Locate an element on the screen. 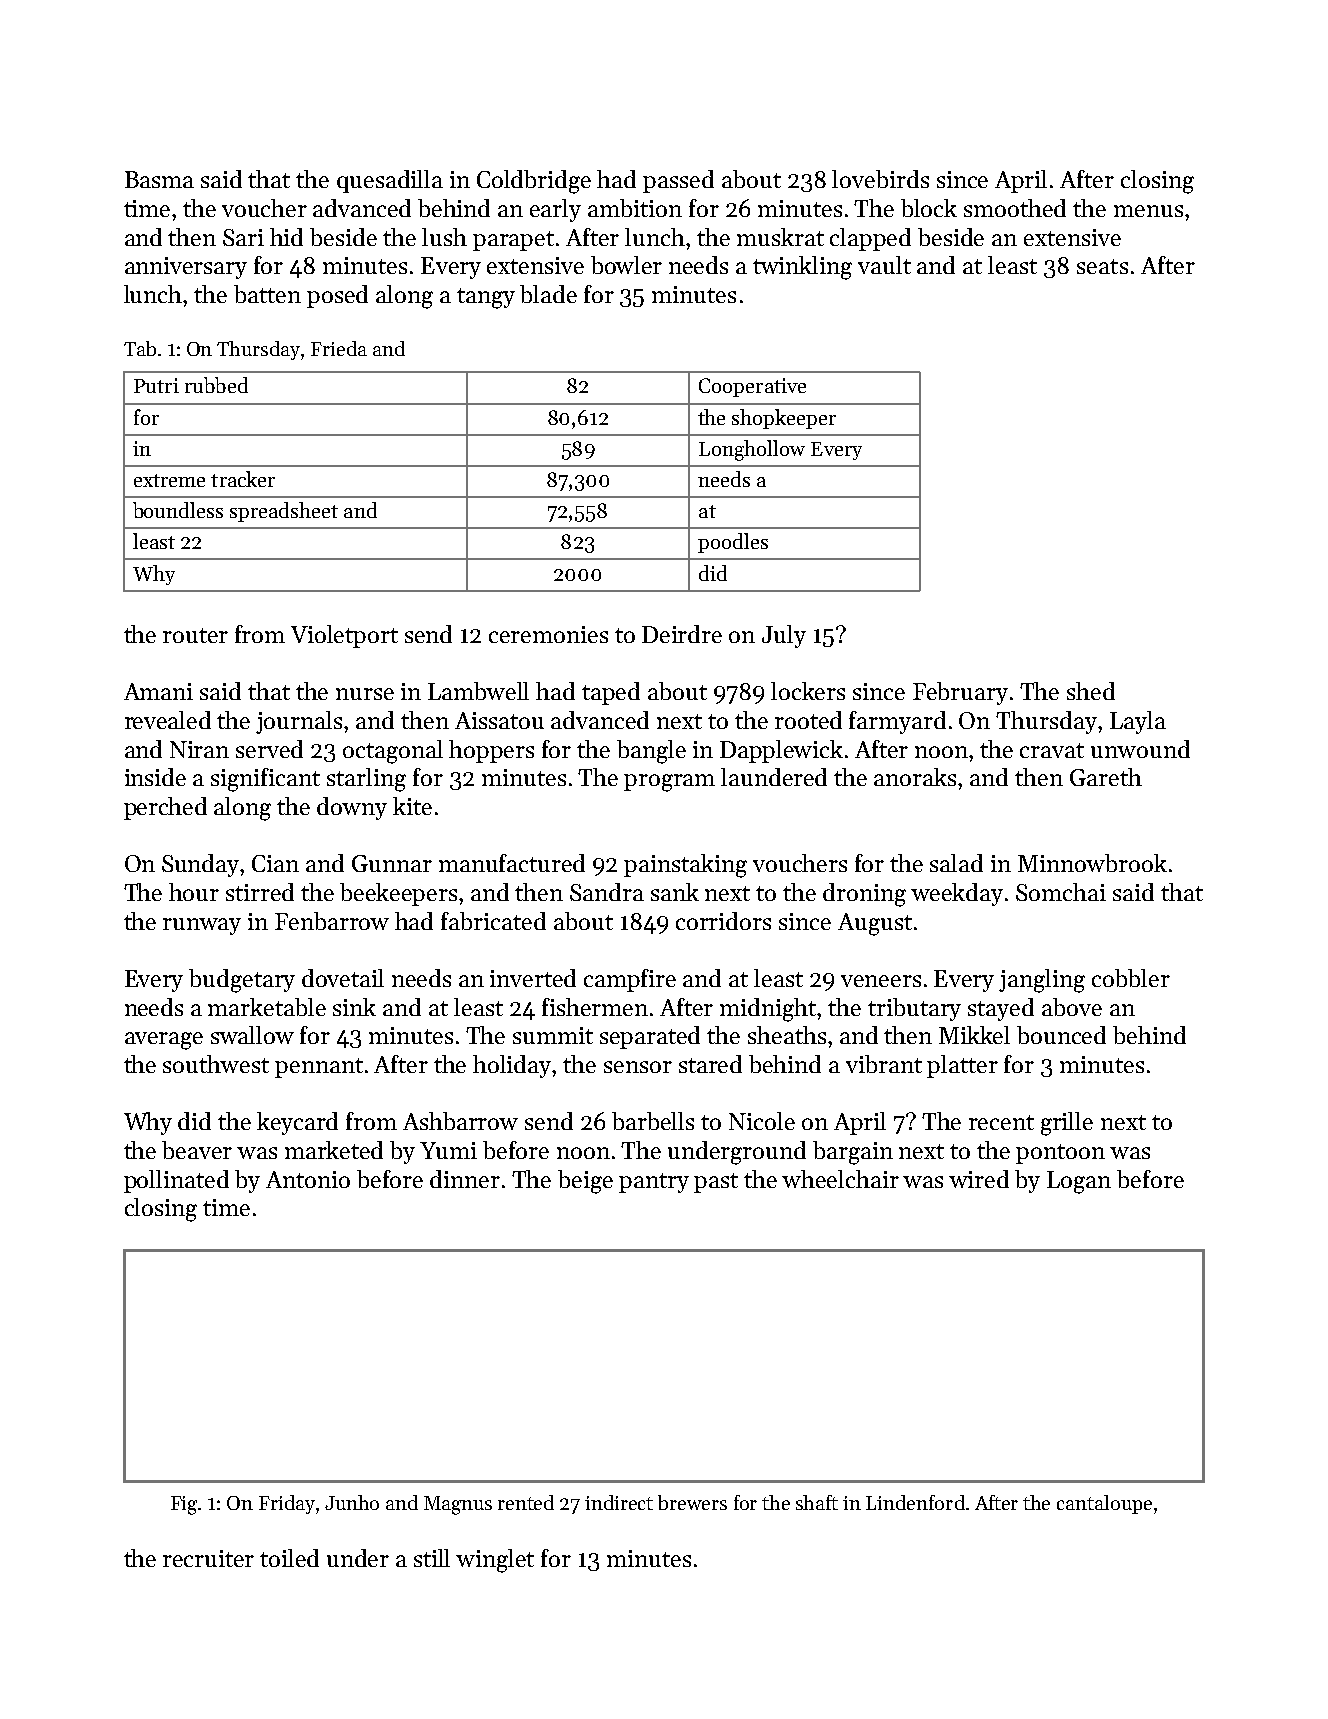  Basma is located at coordinates (159, 179).
